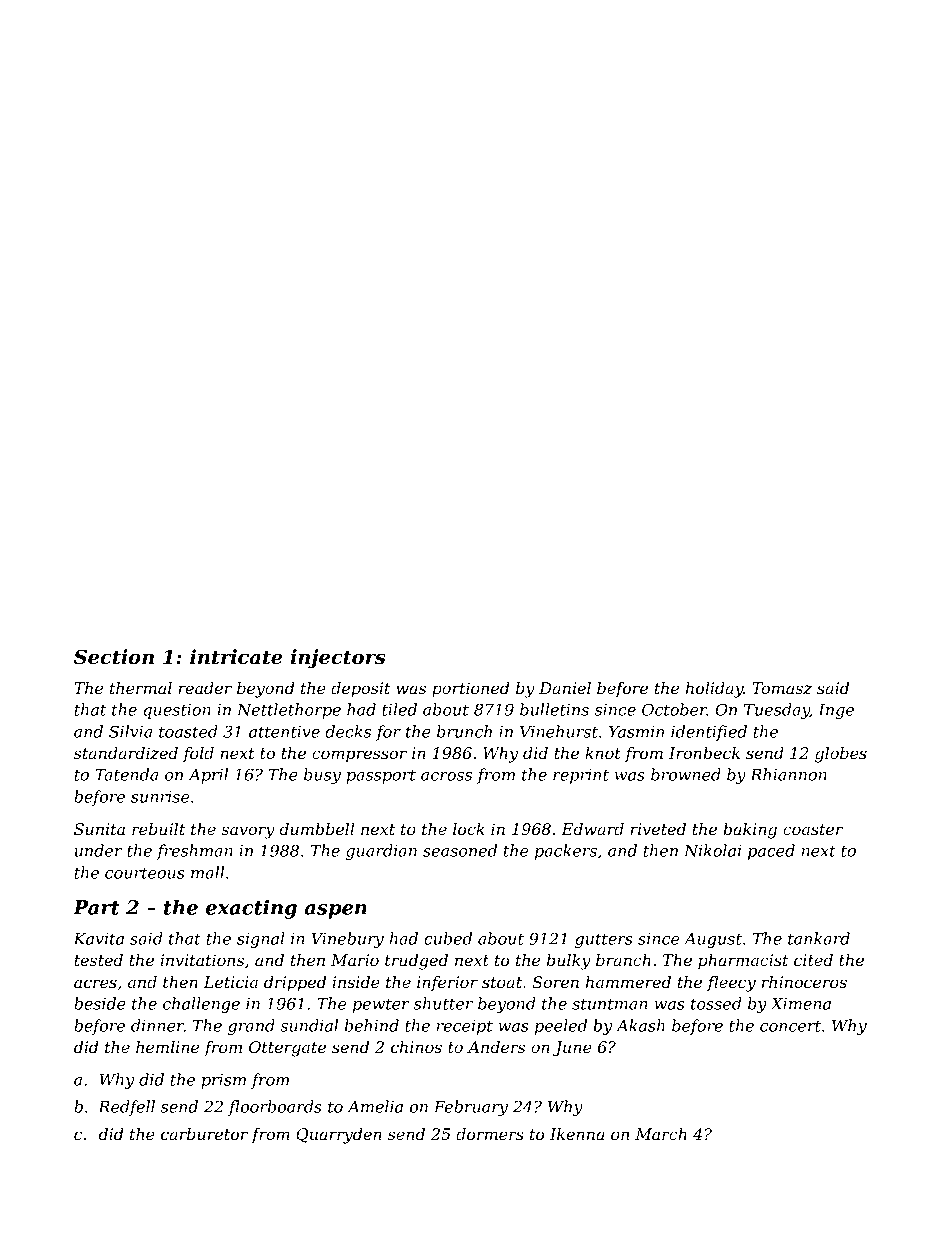 The width and height of the page is (952, 1233). Describe the element at coordinates (95, 983) in the page. I see `acres` at that location.
